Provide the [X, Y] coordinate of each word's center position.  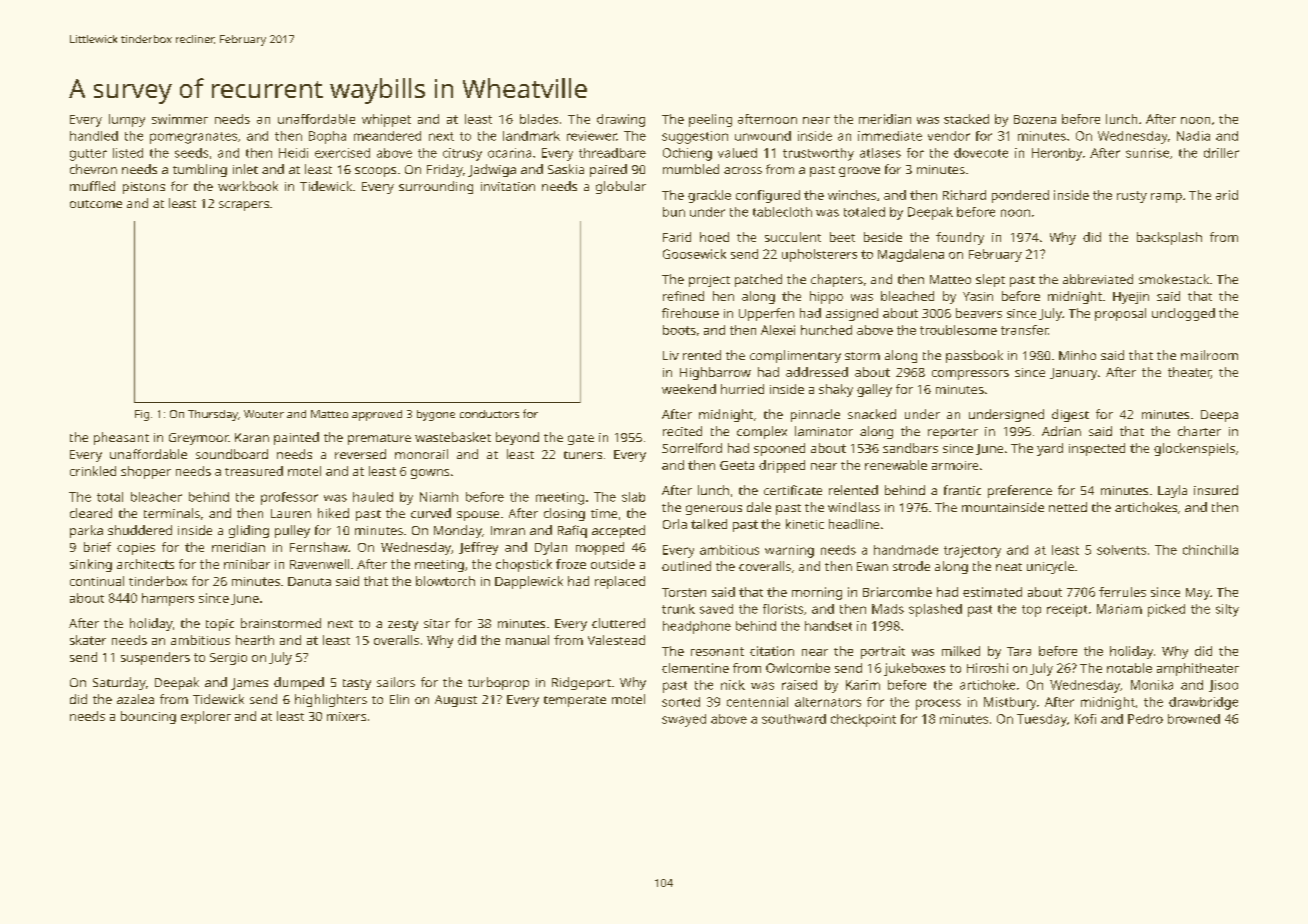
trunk [678, 609]
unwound [763, 136]
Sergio [228, 659]
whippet [386, 120]
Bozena [1035, 119]
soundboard [232, 454]
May [1198, 594]
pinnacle [815, 415]
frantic [962, 490]
